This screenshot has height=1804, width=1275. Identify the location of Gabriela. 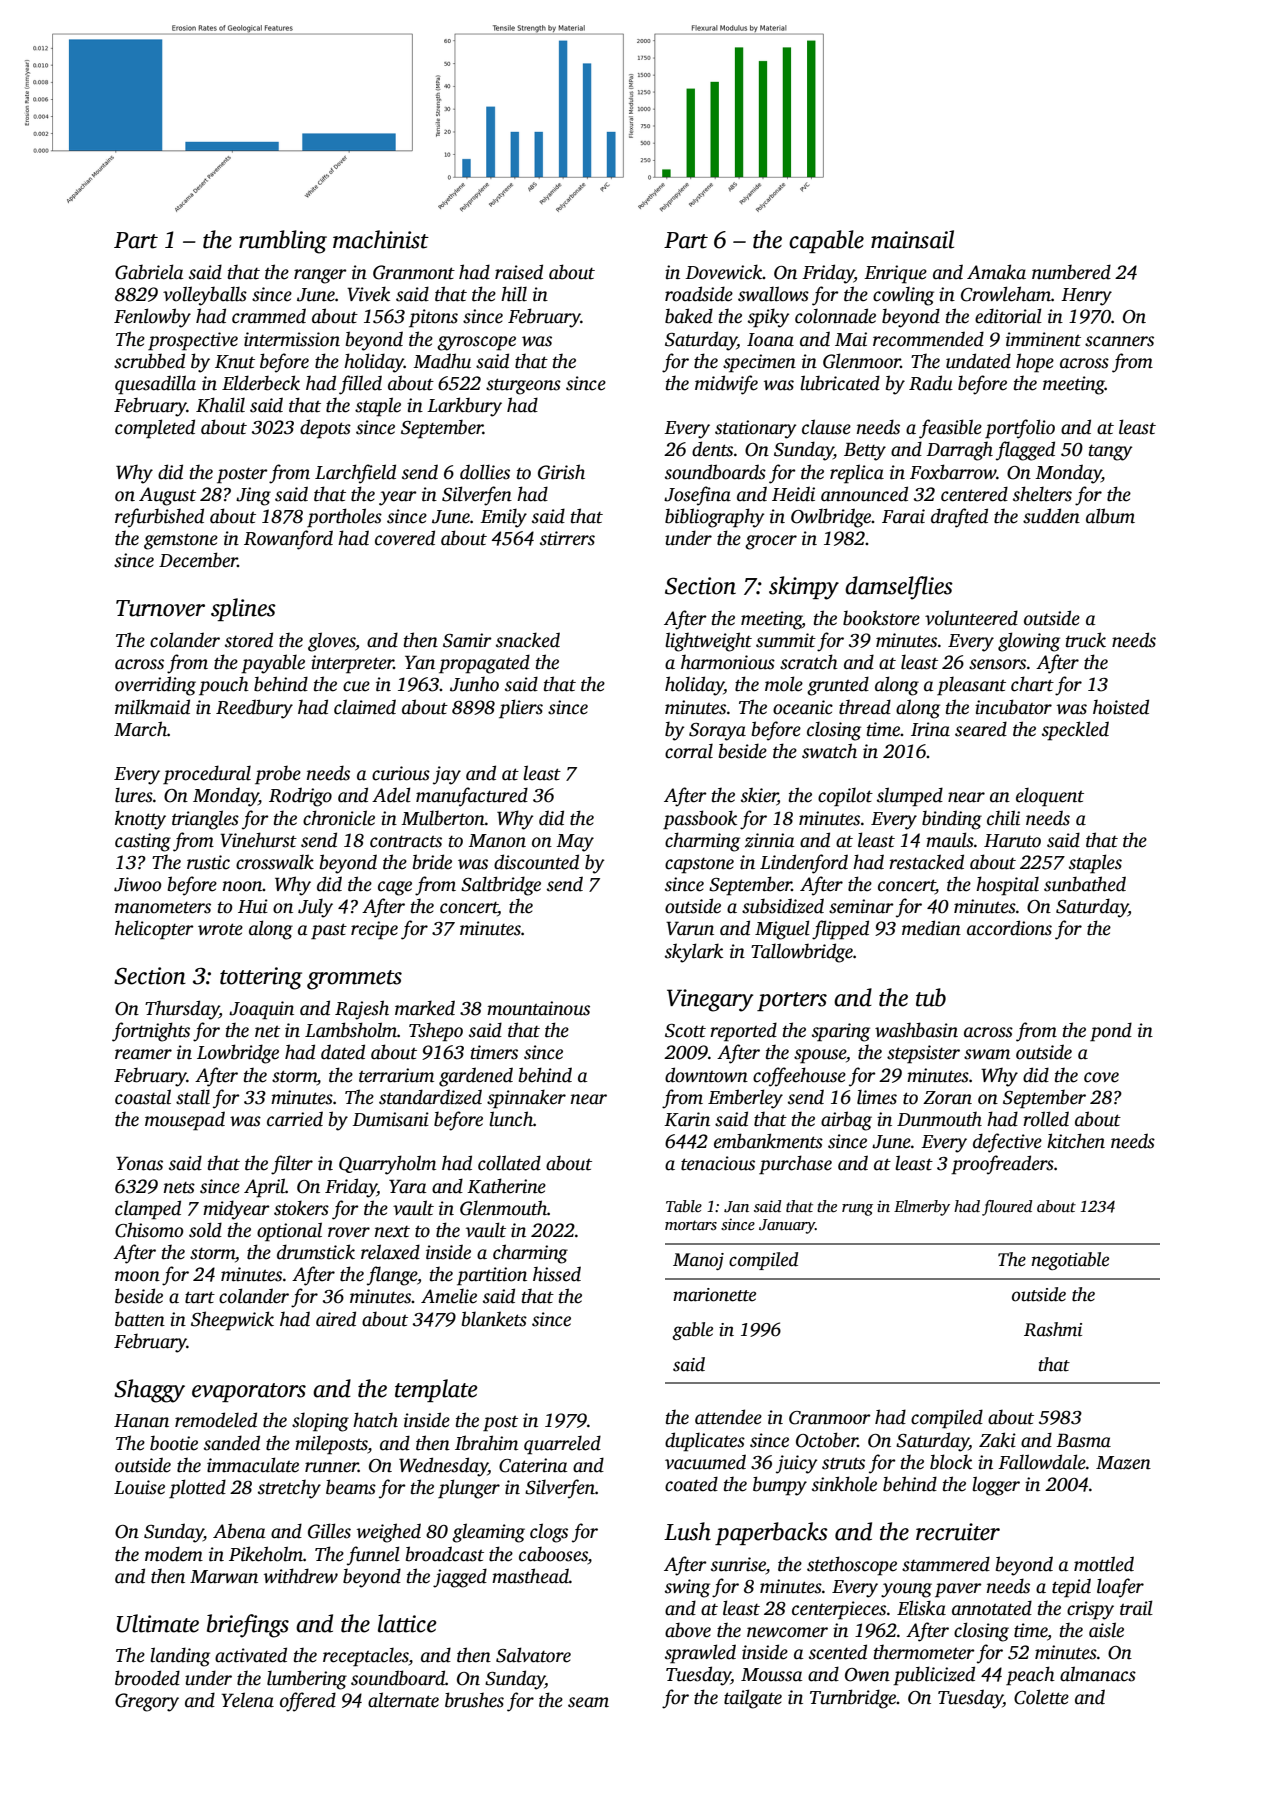
(149, 272).
